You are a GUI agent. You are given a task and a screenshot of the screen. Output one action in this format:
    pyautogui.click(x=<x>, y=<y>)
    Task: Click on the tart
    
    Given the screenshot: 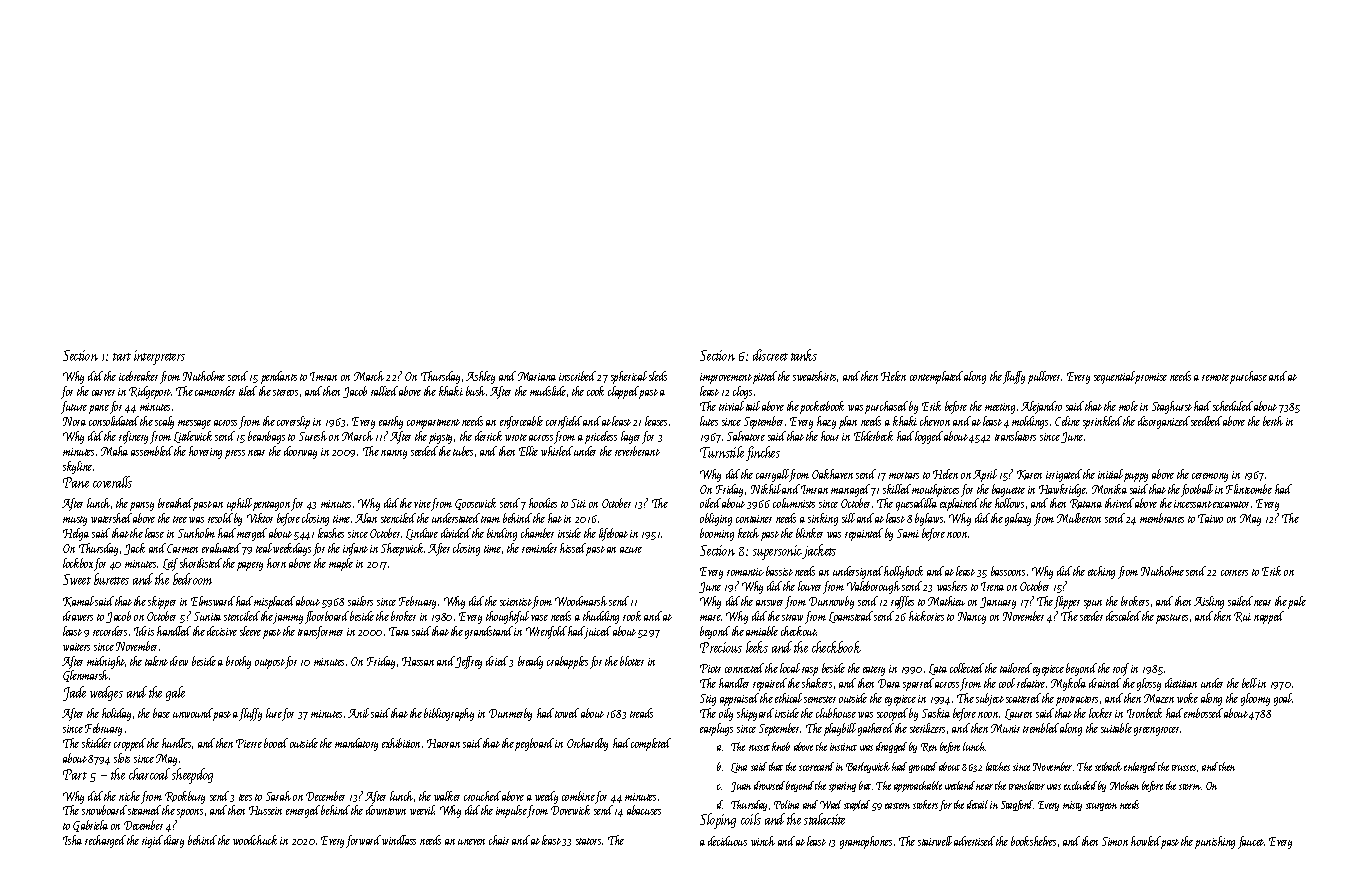 What is the action you would take?
    pyautogui.click(x=122, y=357)
